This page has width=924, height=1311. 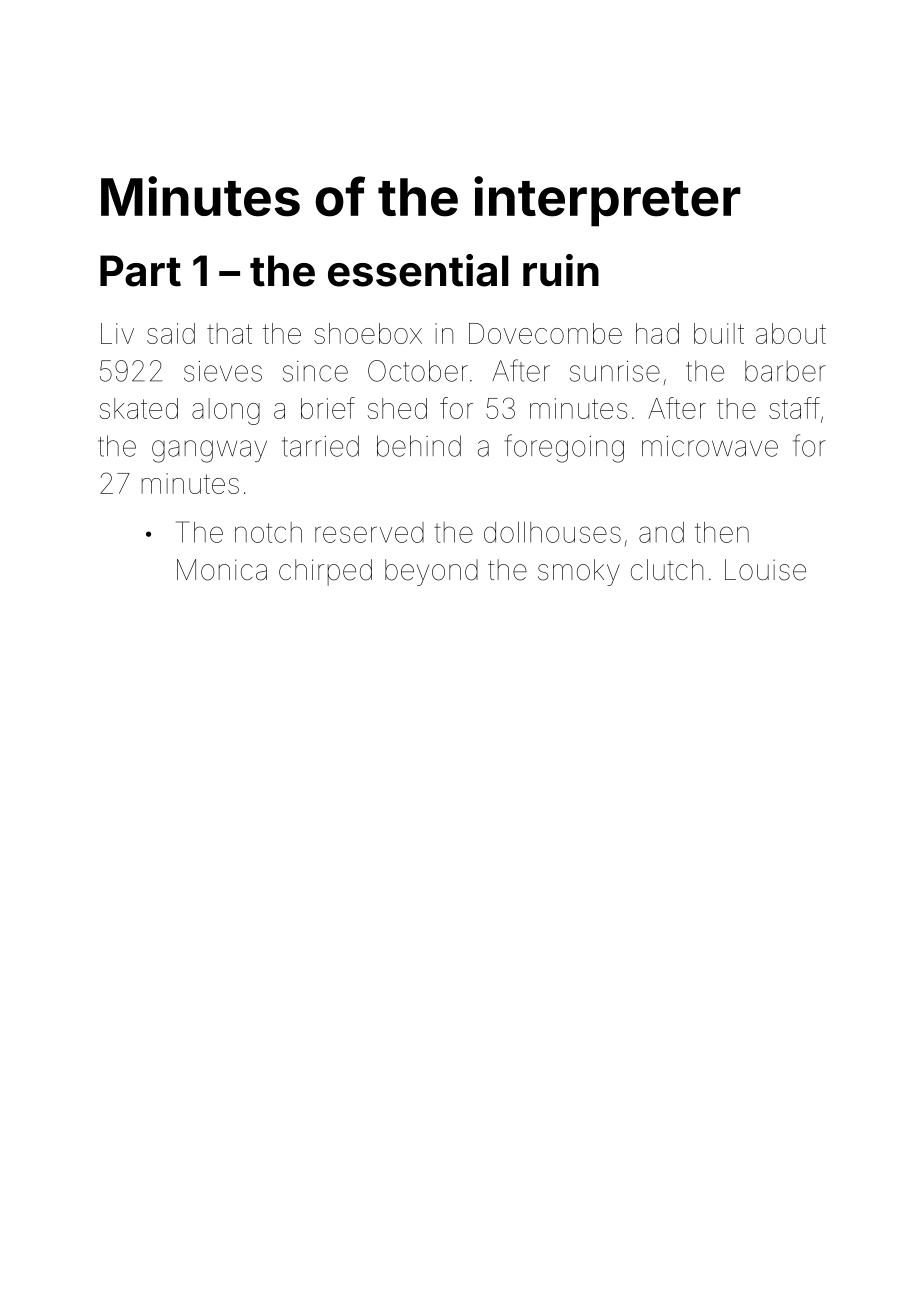 I want to click on notch, so click(x=268, y=532).
